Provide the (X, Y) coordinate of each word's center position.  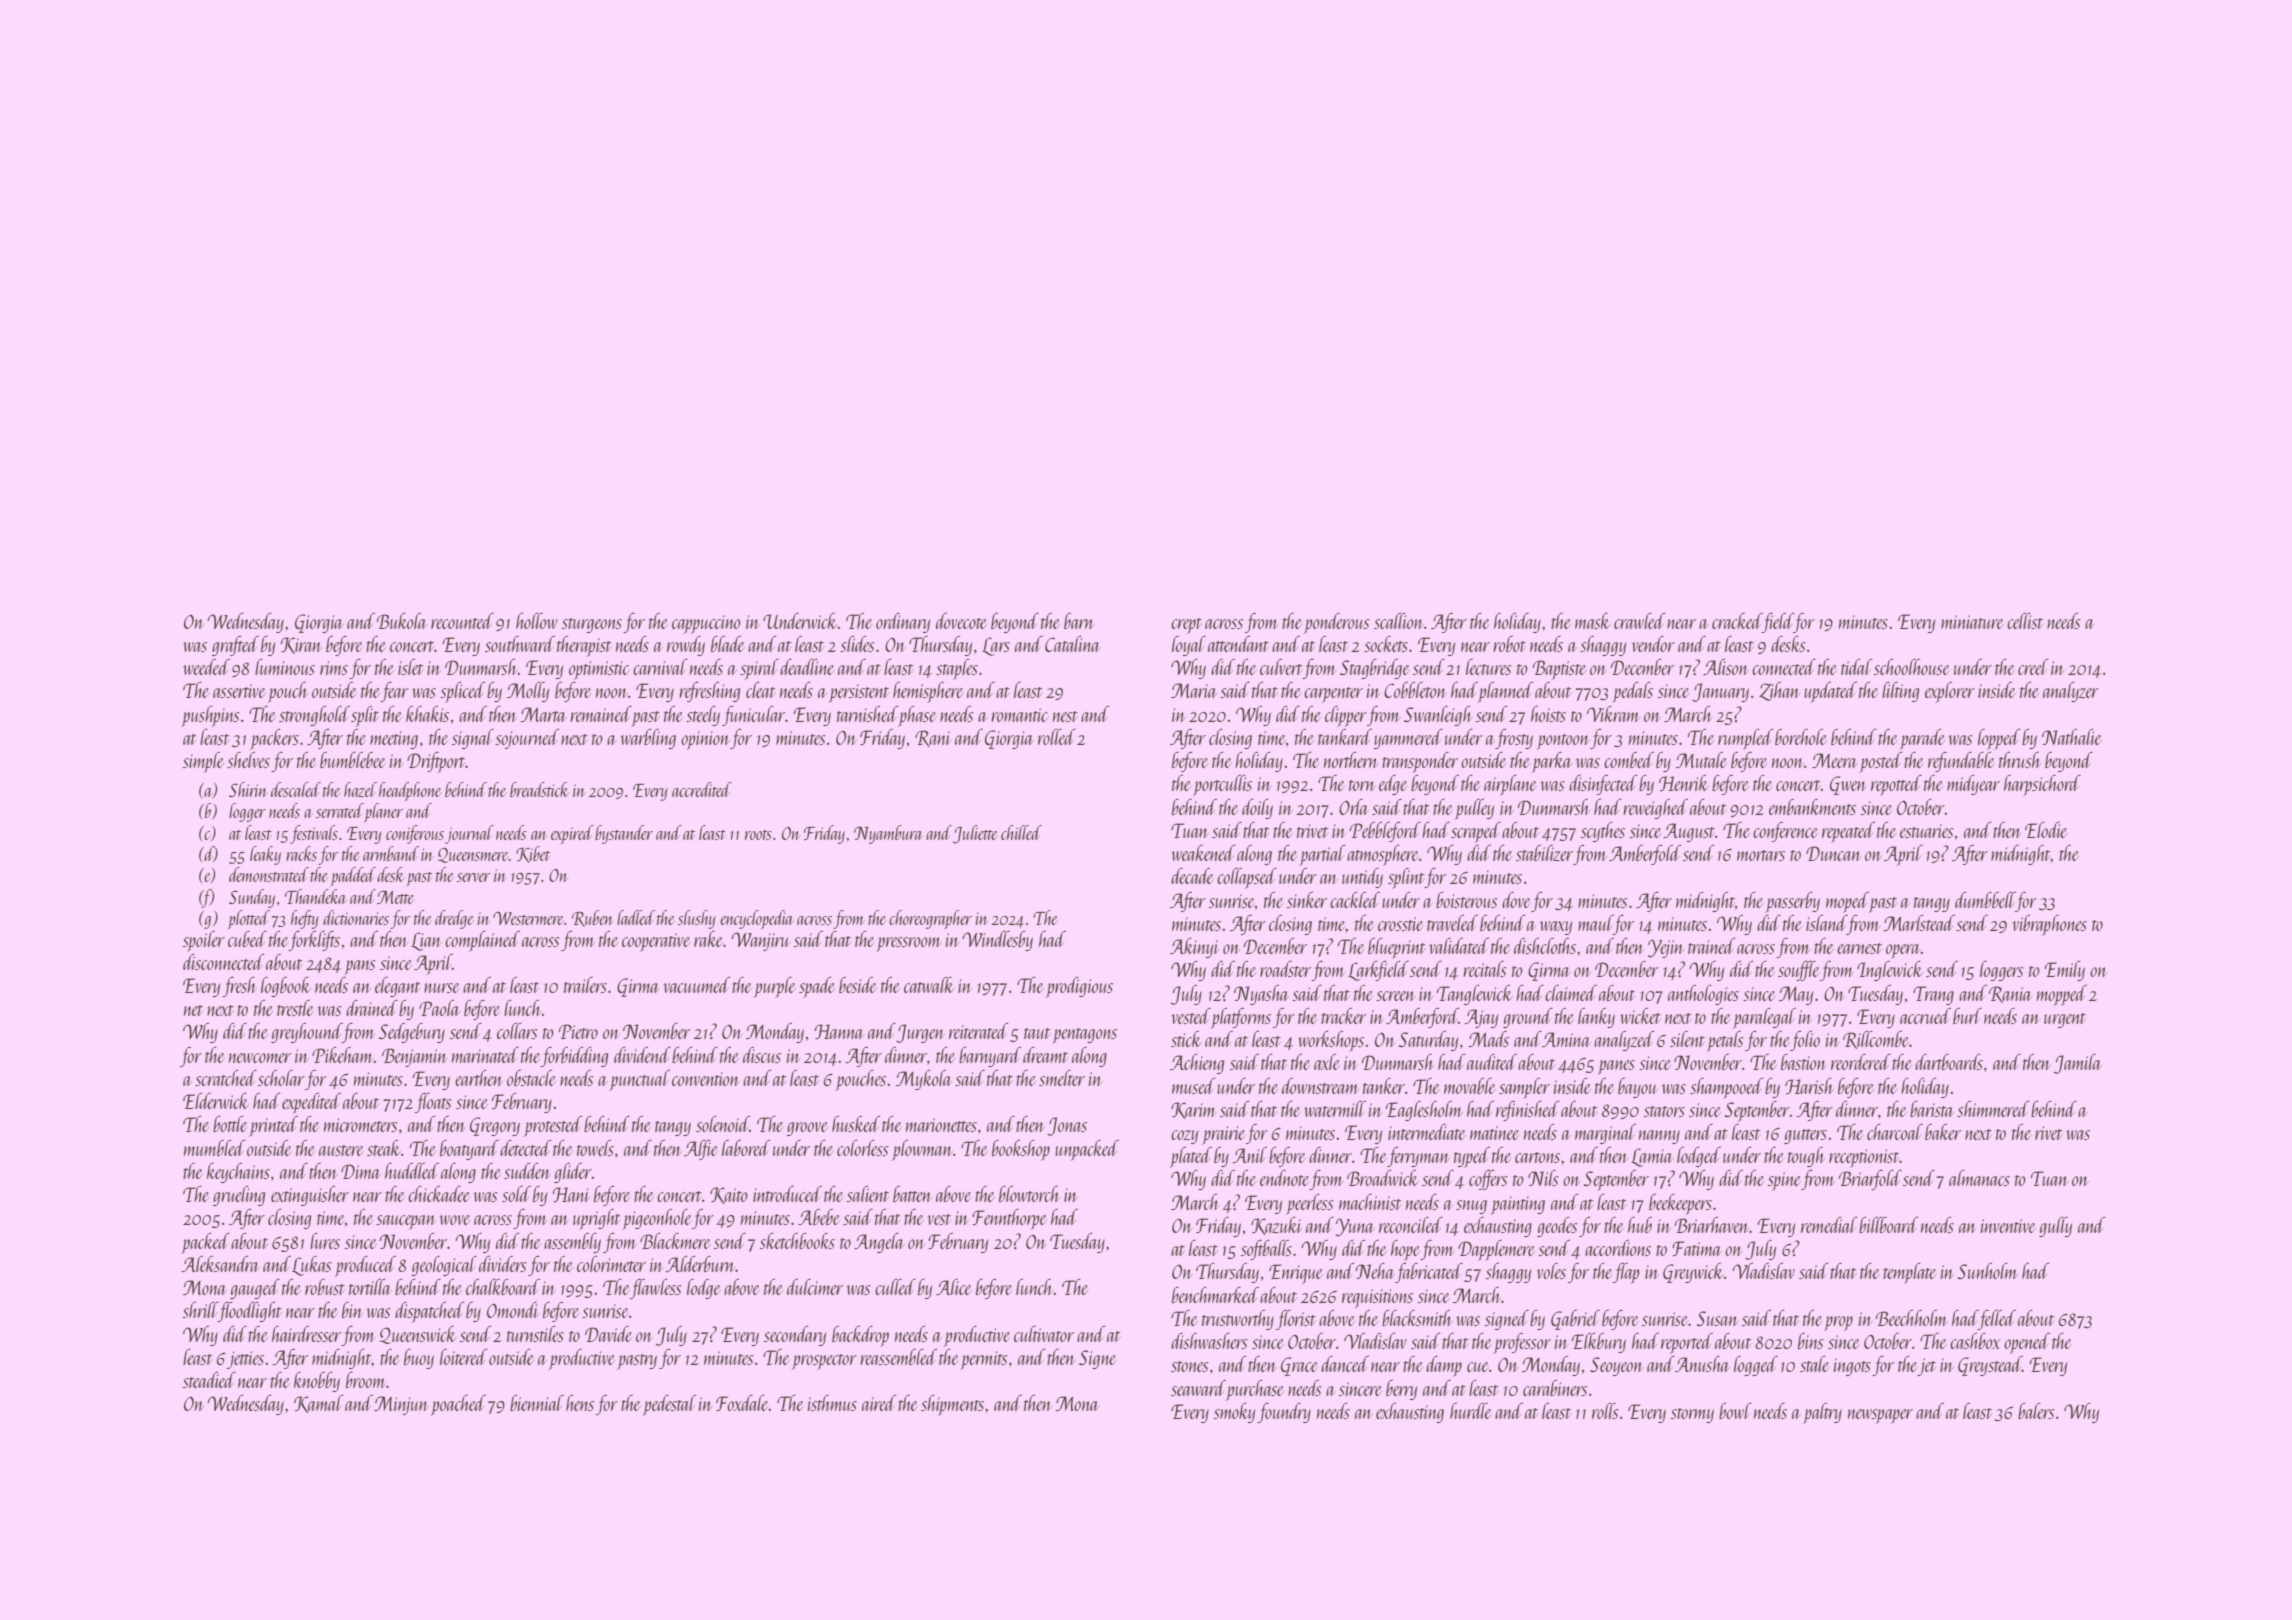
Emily (2065, 971)
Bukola (401, 621)
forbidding (574, 1057)
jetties (245, 1360)
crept (1186, 626)
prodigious (1079, 987)
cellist (2025, 621)
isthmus (832, 1403)
